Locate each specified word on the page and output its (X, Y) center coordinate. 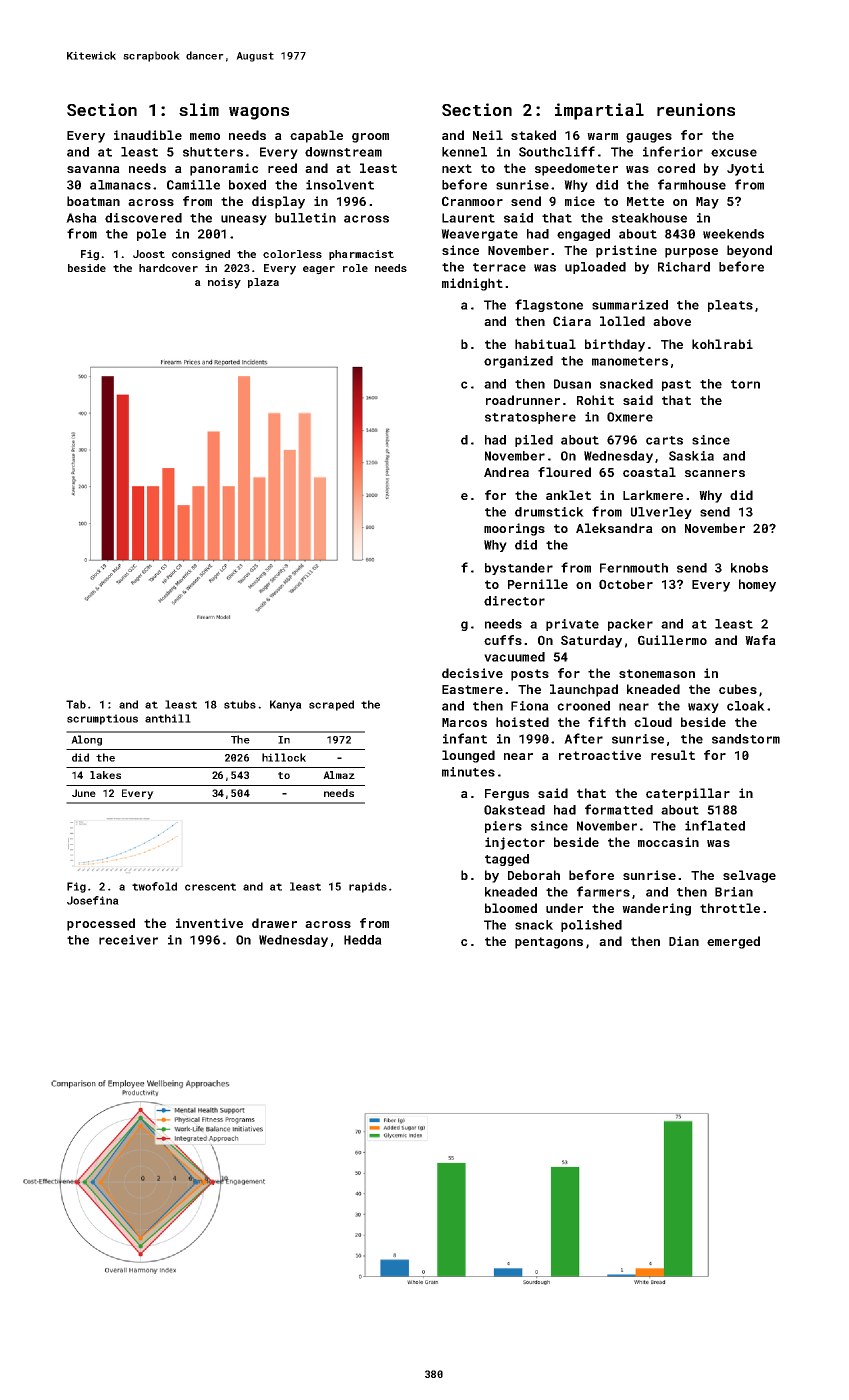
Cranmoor (472, 201)
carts (664, 440)
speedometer (576, 169)
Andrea (506, 472)
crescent (210, 887)
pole (151, 235)
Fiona (530, 706)
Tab (76, 704)
